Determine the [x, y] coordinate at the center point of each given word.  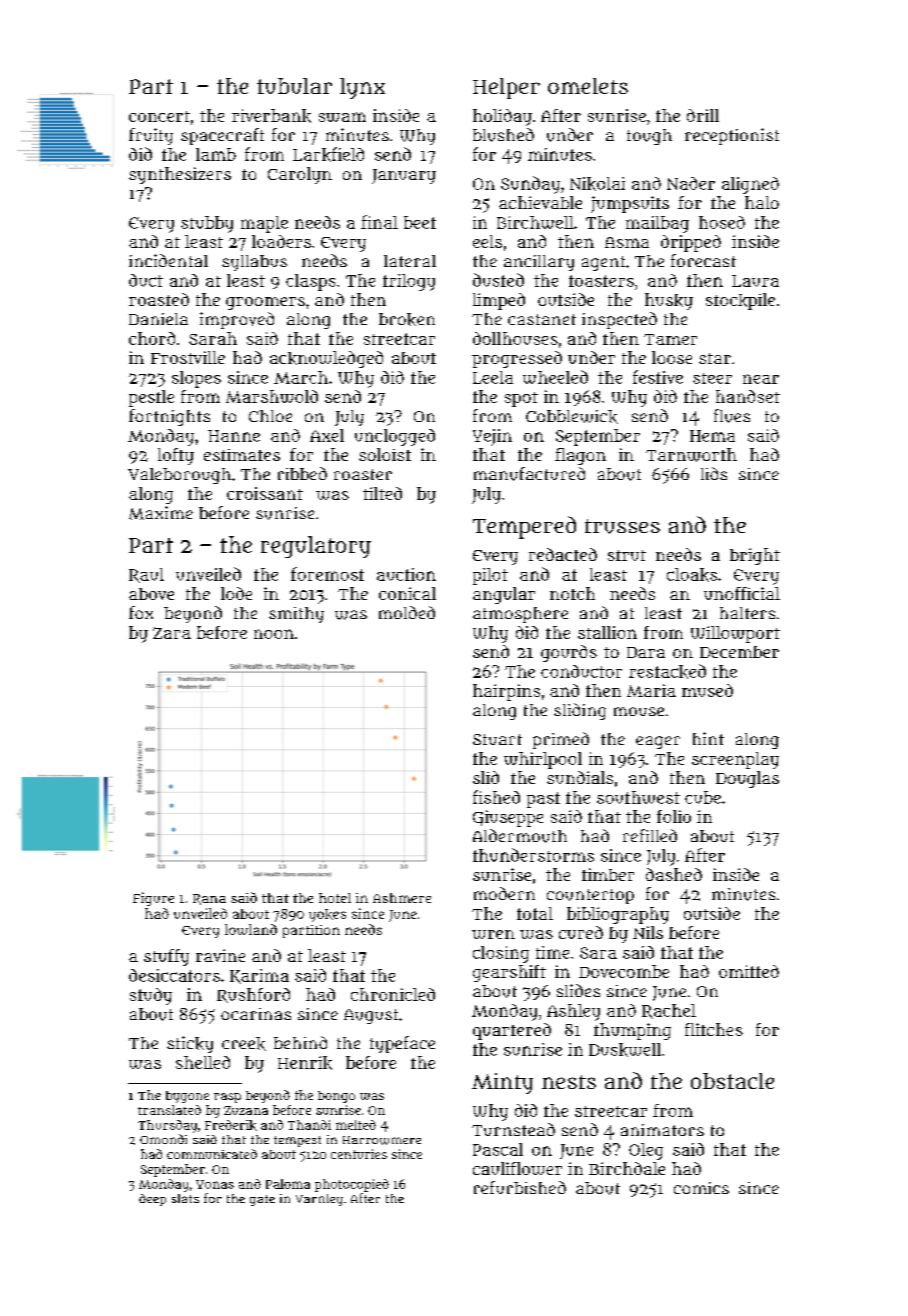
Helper [506, 88]
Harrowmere [382, 1140]
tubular [294, 86]
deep [152, 1200]
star [715, 358]
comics [701, 1188]
